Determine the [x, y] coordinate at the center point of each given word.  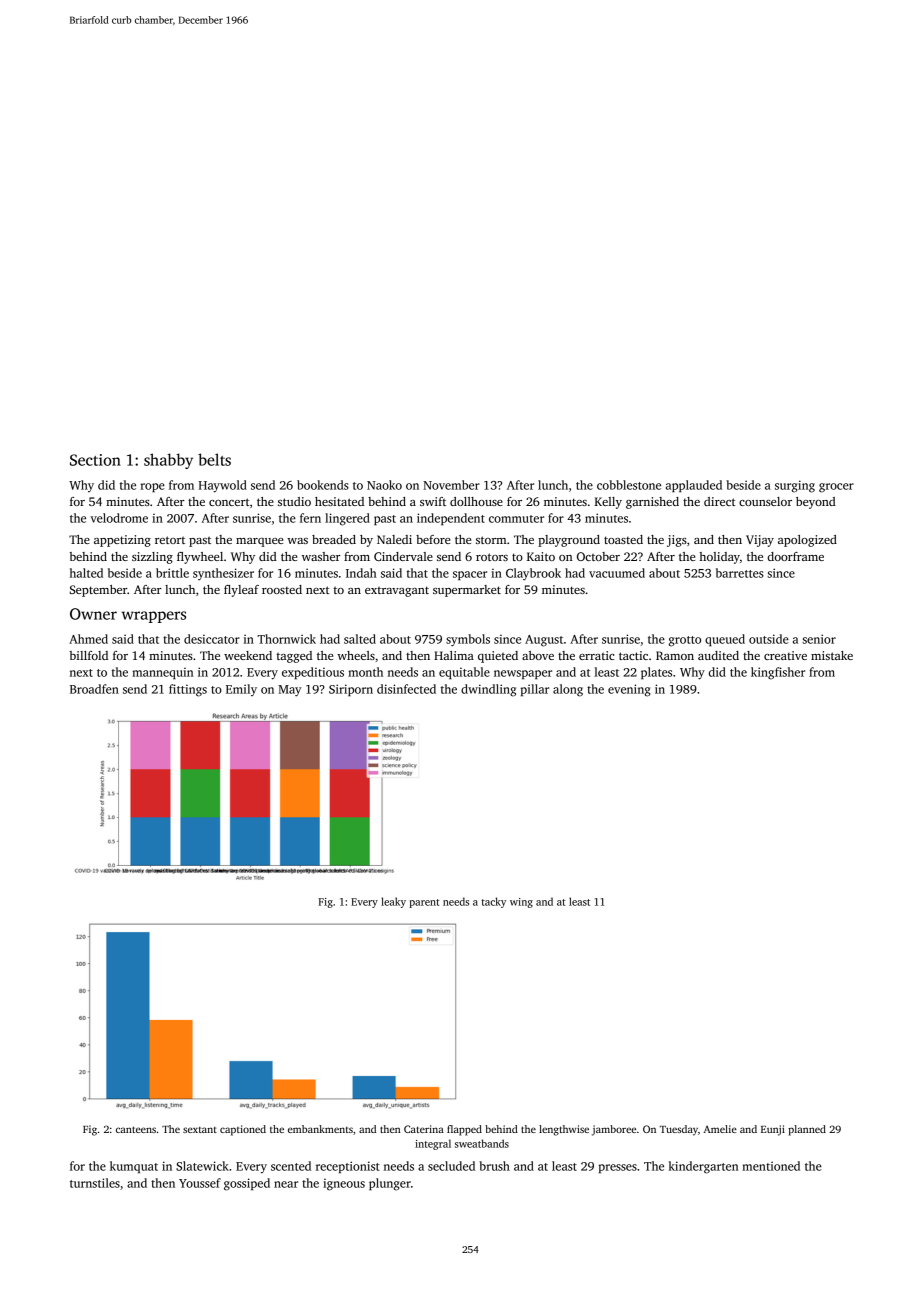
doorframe [796, 556]
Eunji [773, 1130]
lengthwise [564, 1130]
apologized [807, 541]
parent [424, 903]
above [538, 655]
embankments [320, 1129]
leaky [393, 902]
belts [214, 459]
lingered [347, 519]
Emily [241, 690]
